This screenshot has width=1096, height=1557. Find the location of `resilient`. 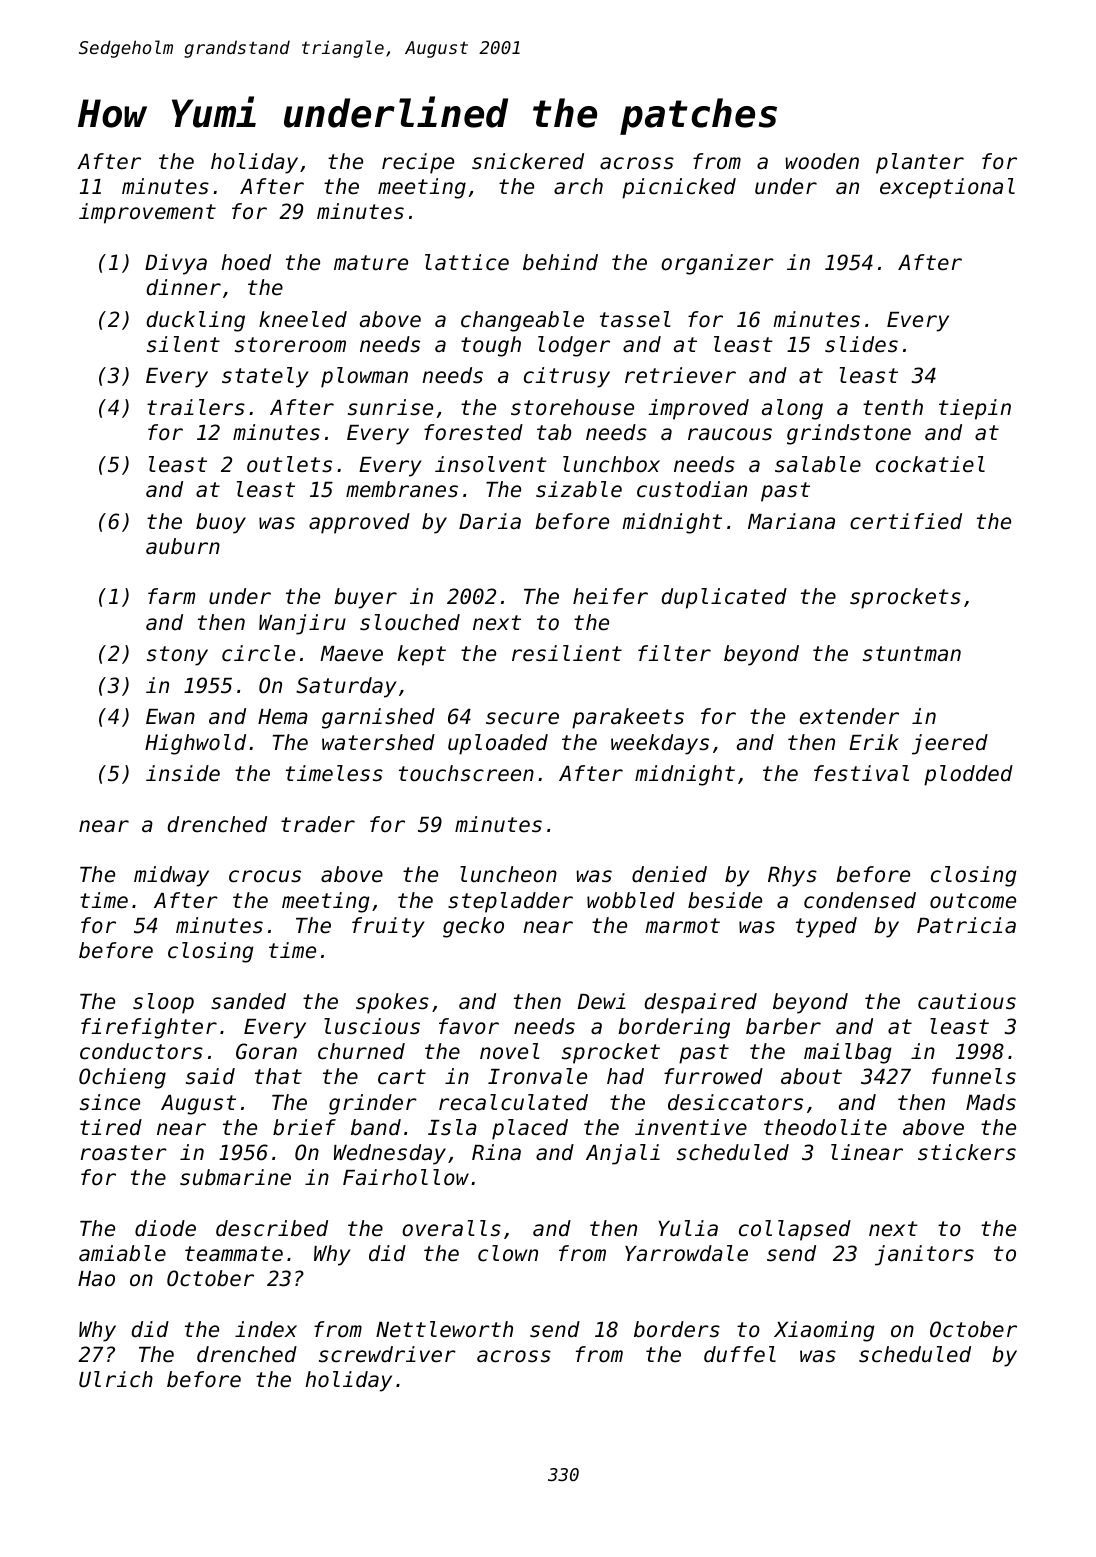

resilient is located at coordinates (567, 653).
